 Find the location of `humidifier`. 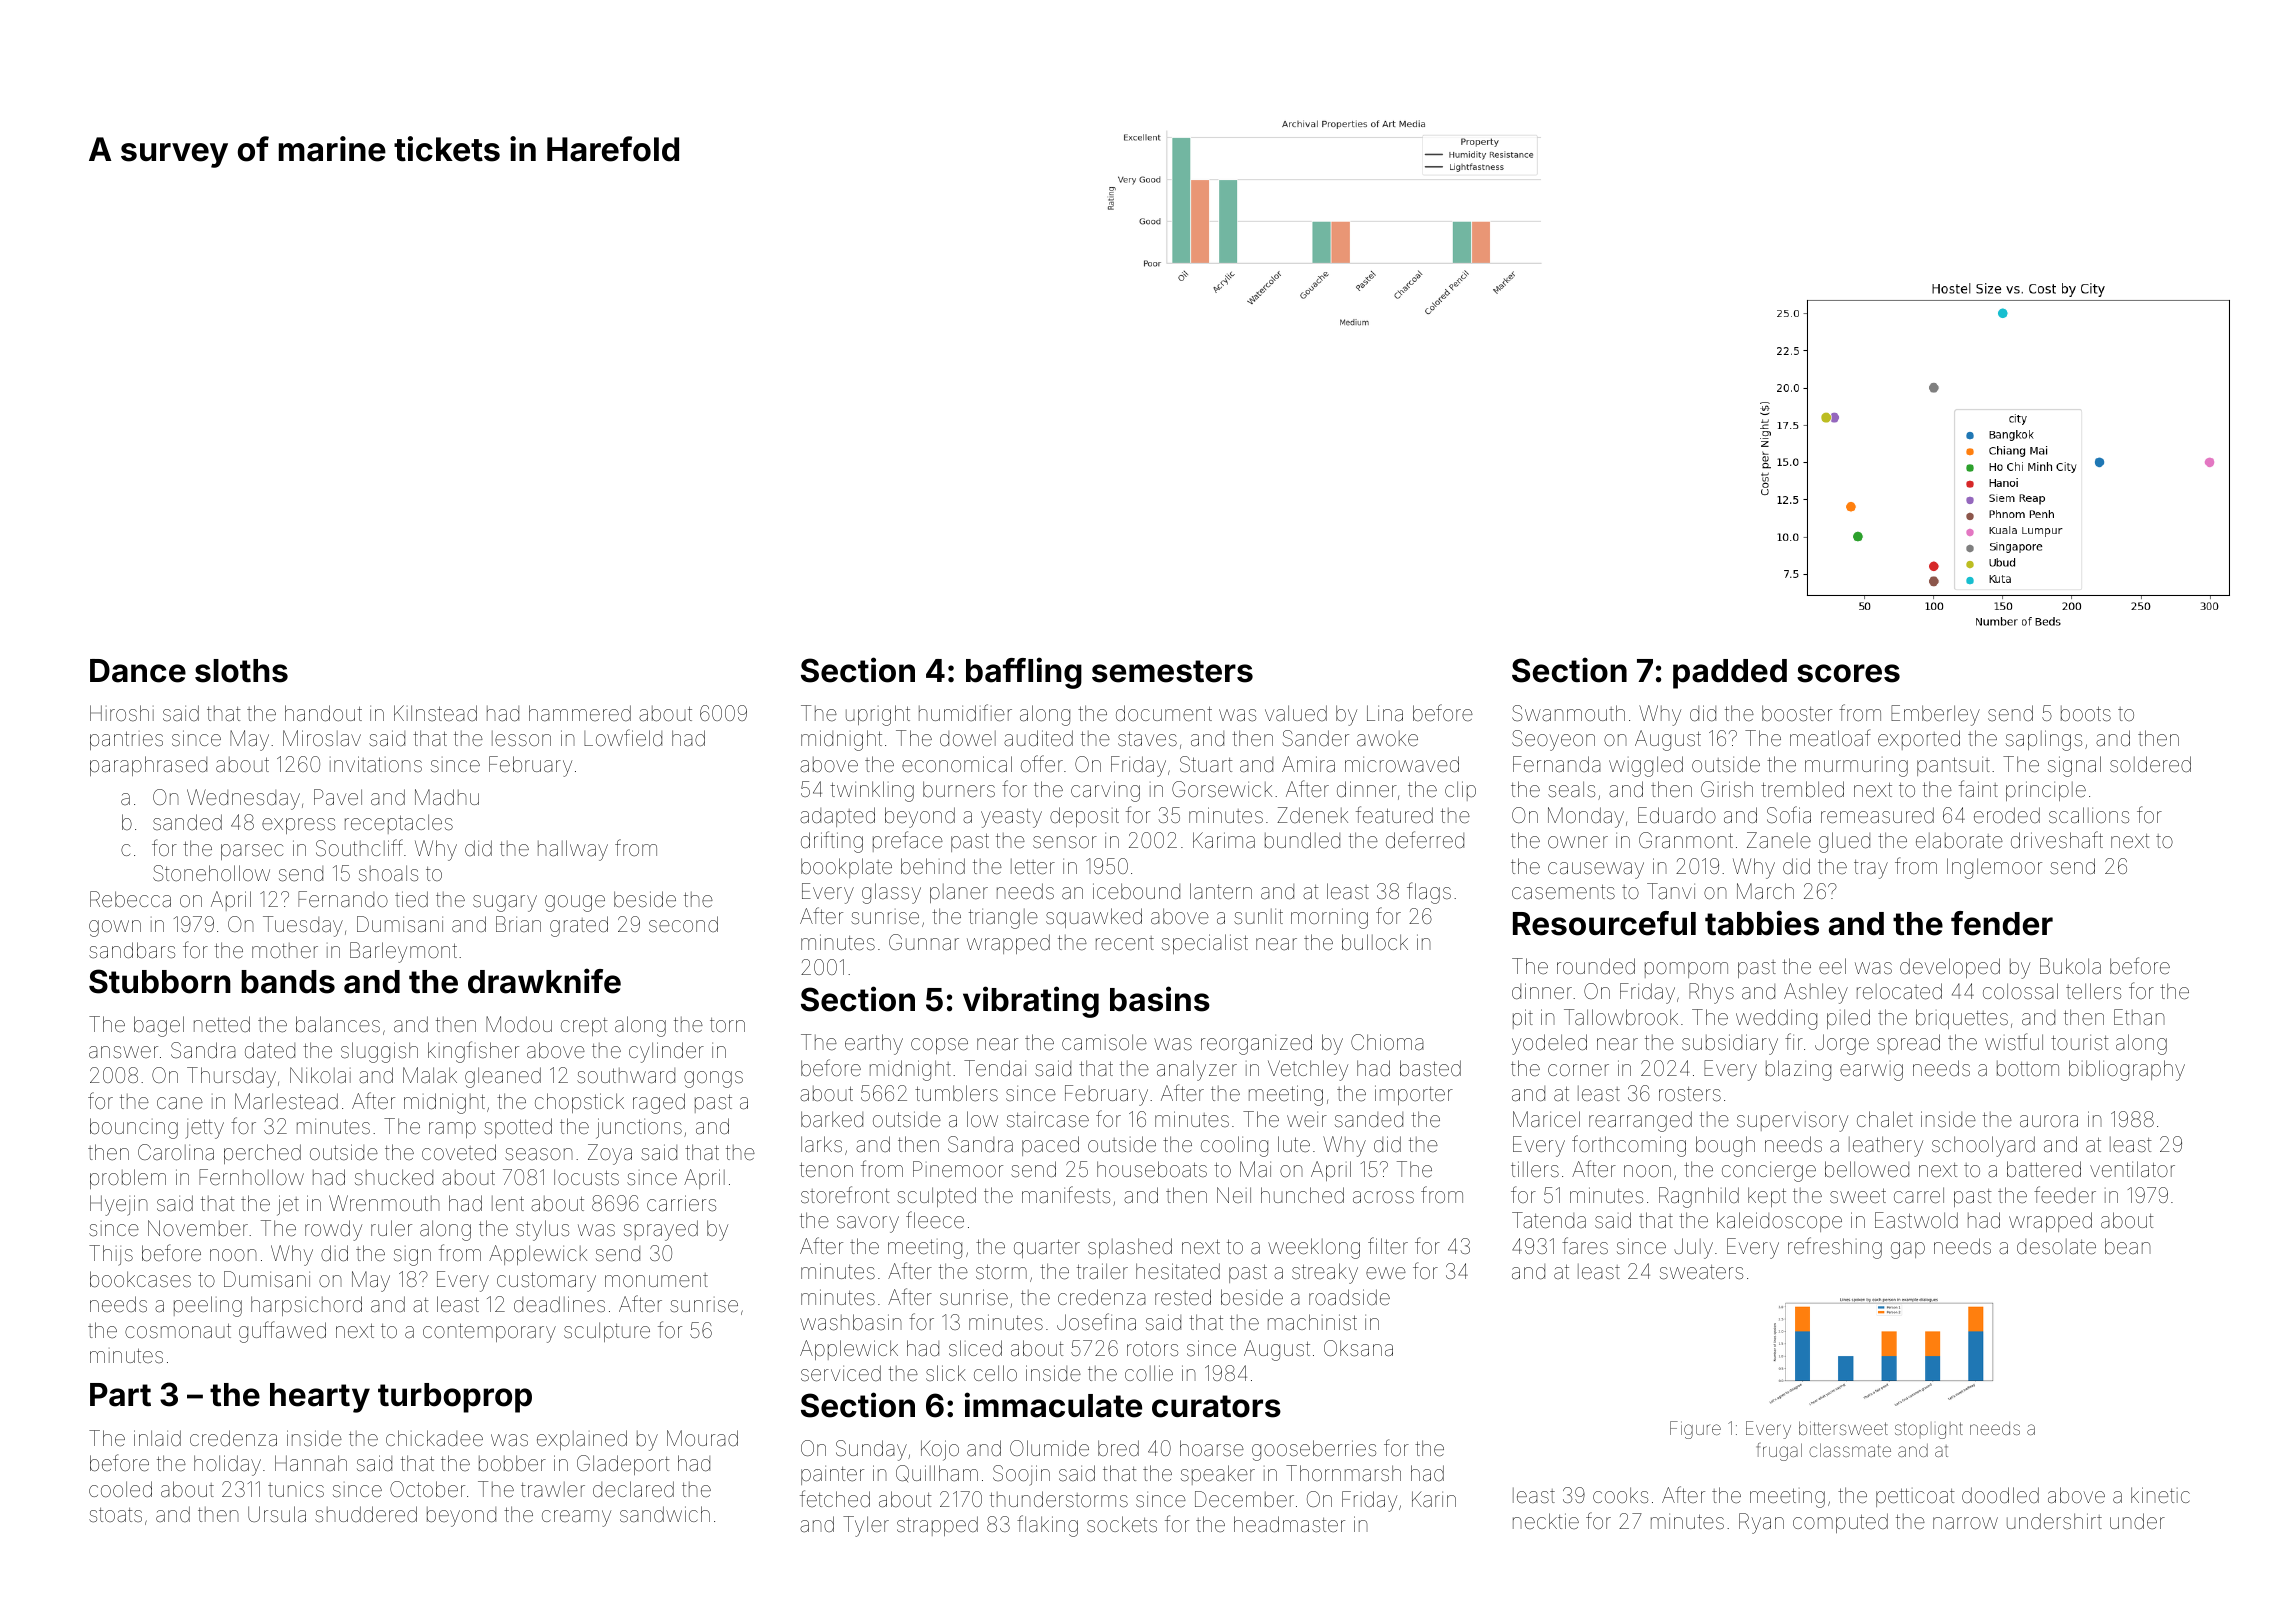

humidifier is located at coordinates (965, 712).
